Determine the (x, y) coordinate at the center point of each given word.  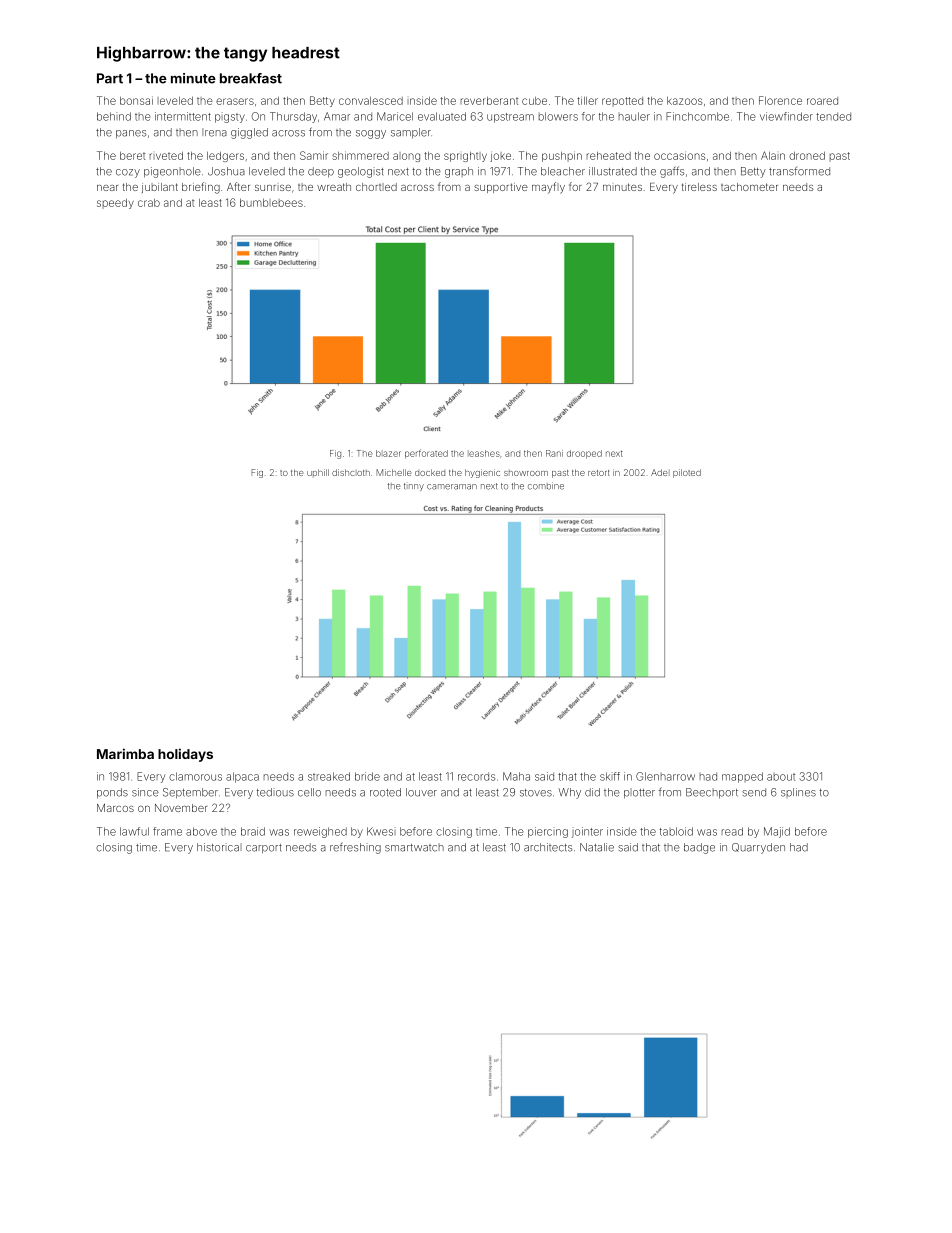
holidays (185, 755)
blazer (388, 453)
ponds (112, 793)
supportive (501, 188)
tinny (414, 487)
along (406, 157)
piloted (687, 473)
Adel (660, 472)
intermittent (183, 116)
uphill (318, 473)
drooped (584, 454)
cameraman (452, 487)
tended (833, 117)
